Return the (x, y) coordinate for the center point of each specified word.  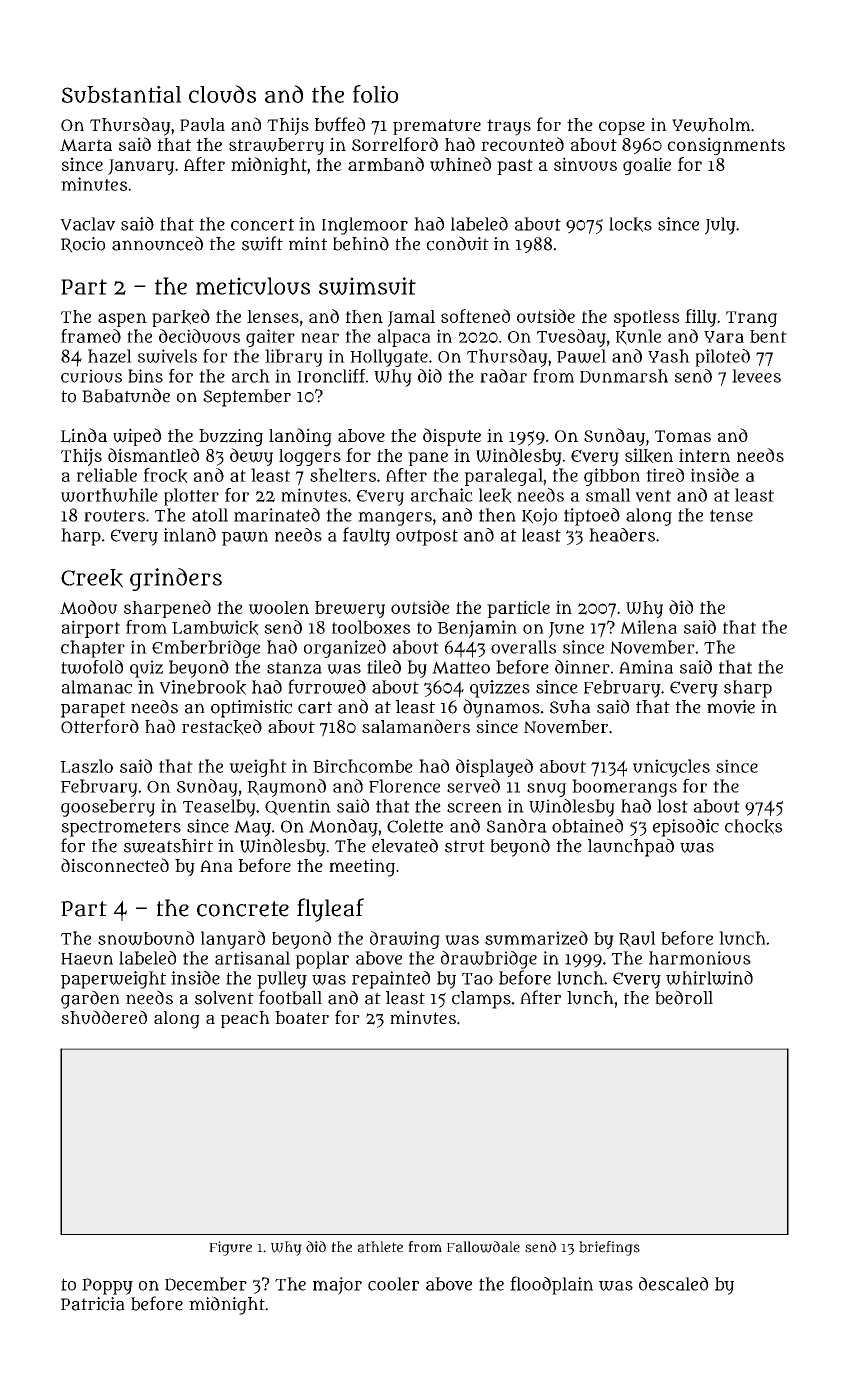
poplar (322, 960)
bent (768, 336)
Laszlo (87, 766)
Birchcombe (363, 766)
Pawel (581, 356)
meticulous (253, 286)
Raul (637, 939)
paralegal (503, 477)
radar (503, 376)
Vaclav (87, 224)
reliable (106, 475)
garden (90, 999)
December (206, 1284)
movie (731, 707)
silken (649, 455)
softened (475, 316)
